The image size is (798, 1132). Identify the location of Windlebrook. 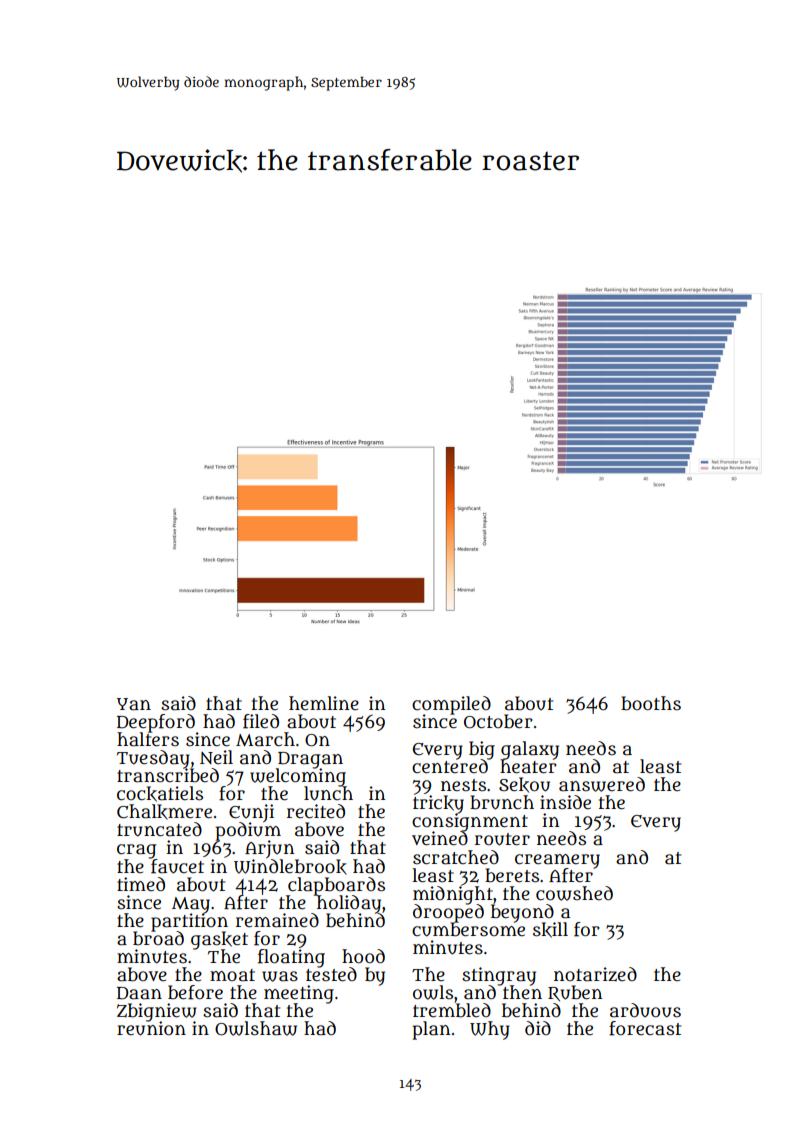
(290, 867).
